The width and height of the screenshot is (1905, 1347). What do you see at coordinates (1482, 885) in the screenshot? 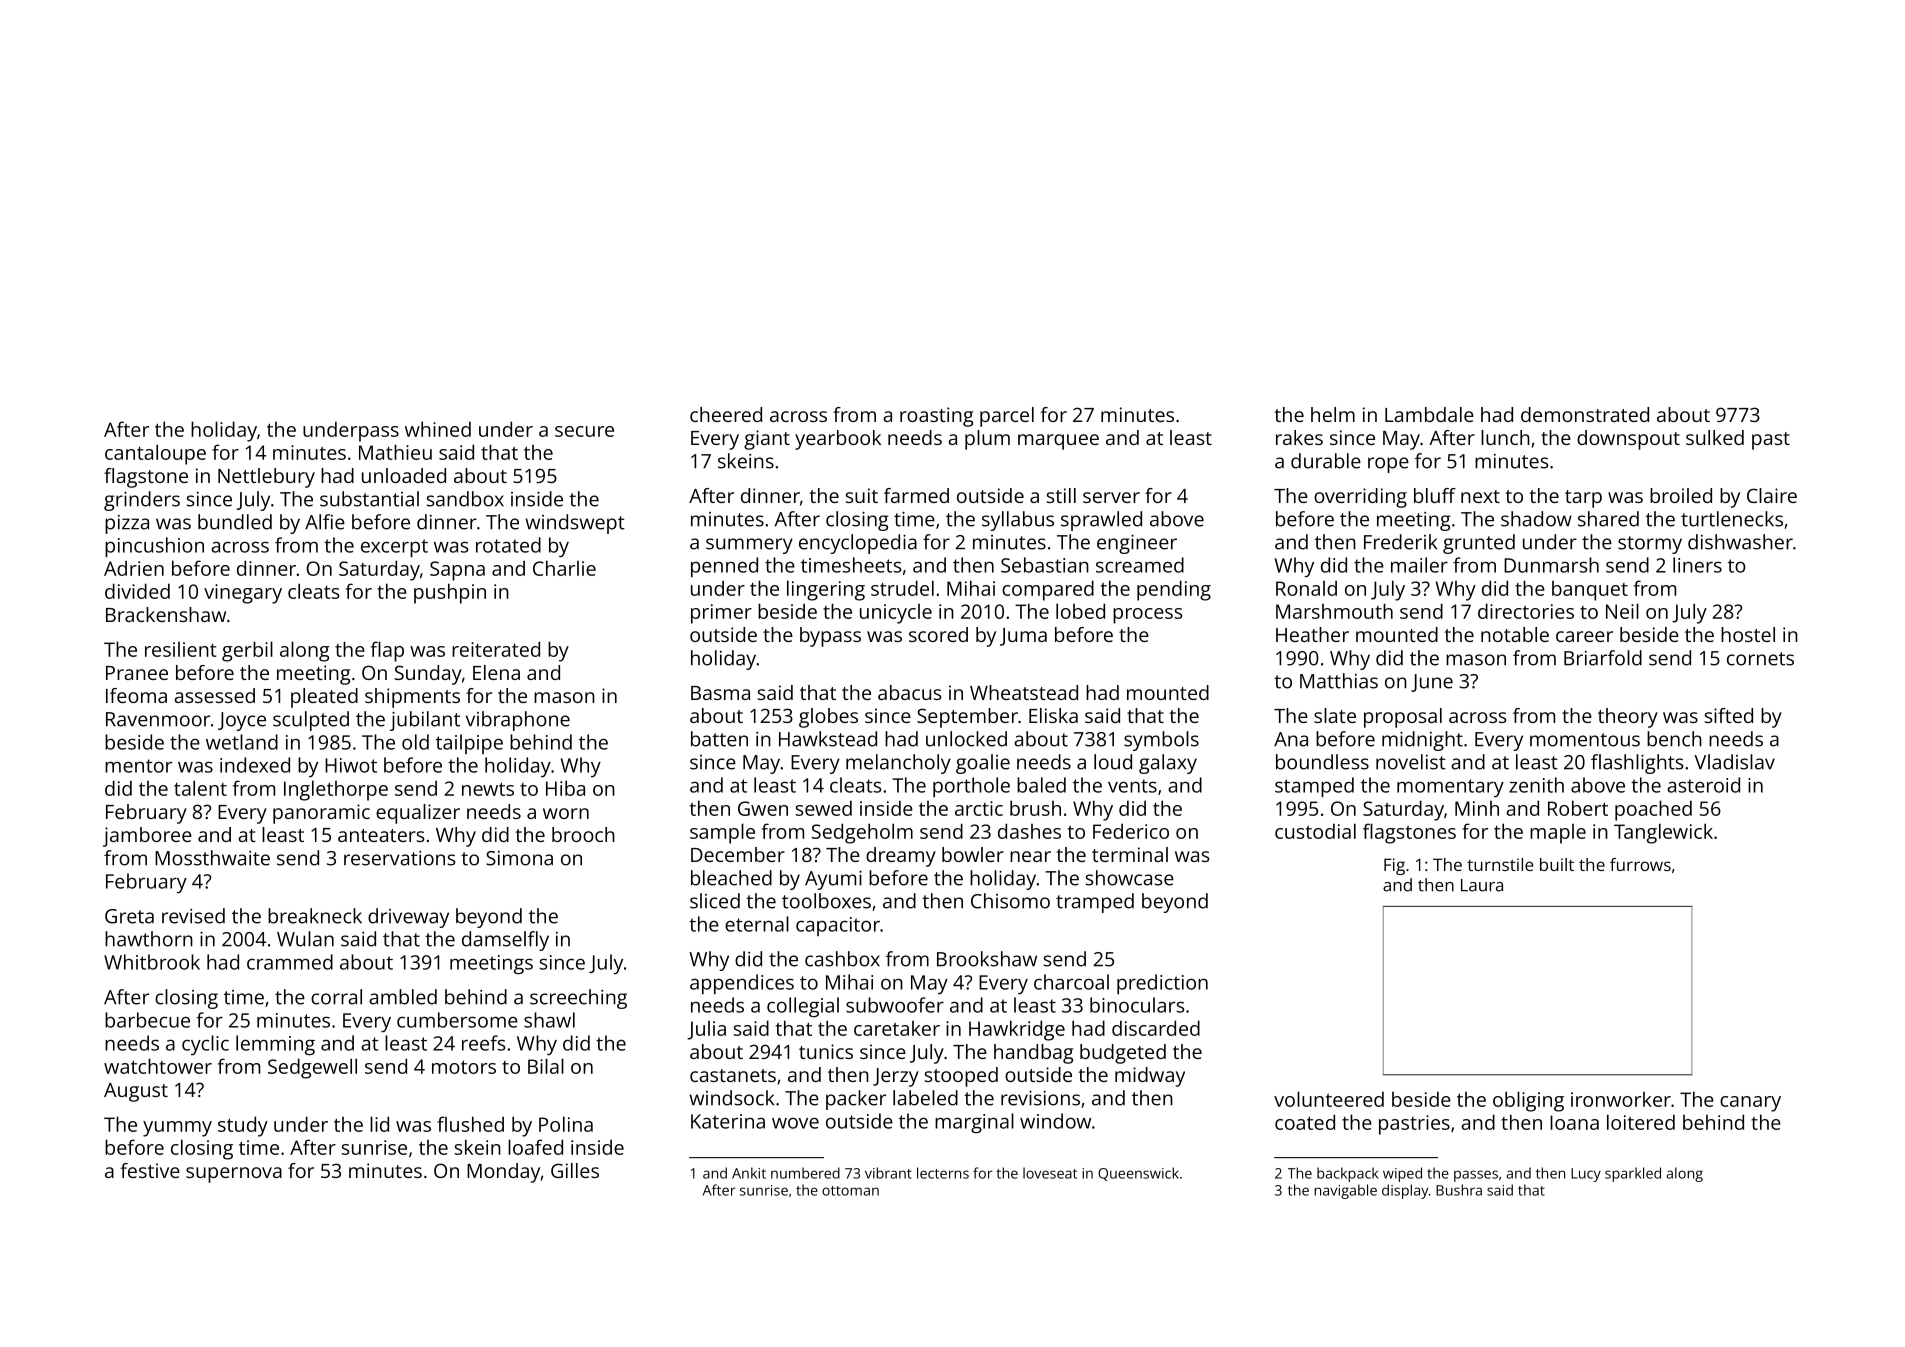
I see `Laura` at bounding box center [1482, 885].
